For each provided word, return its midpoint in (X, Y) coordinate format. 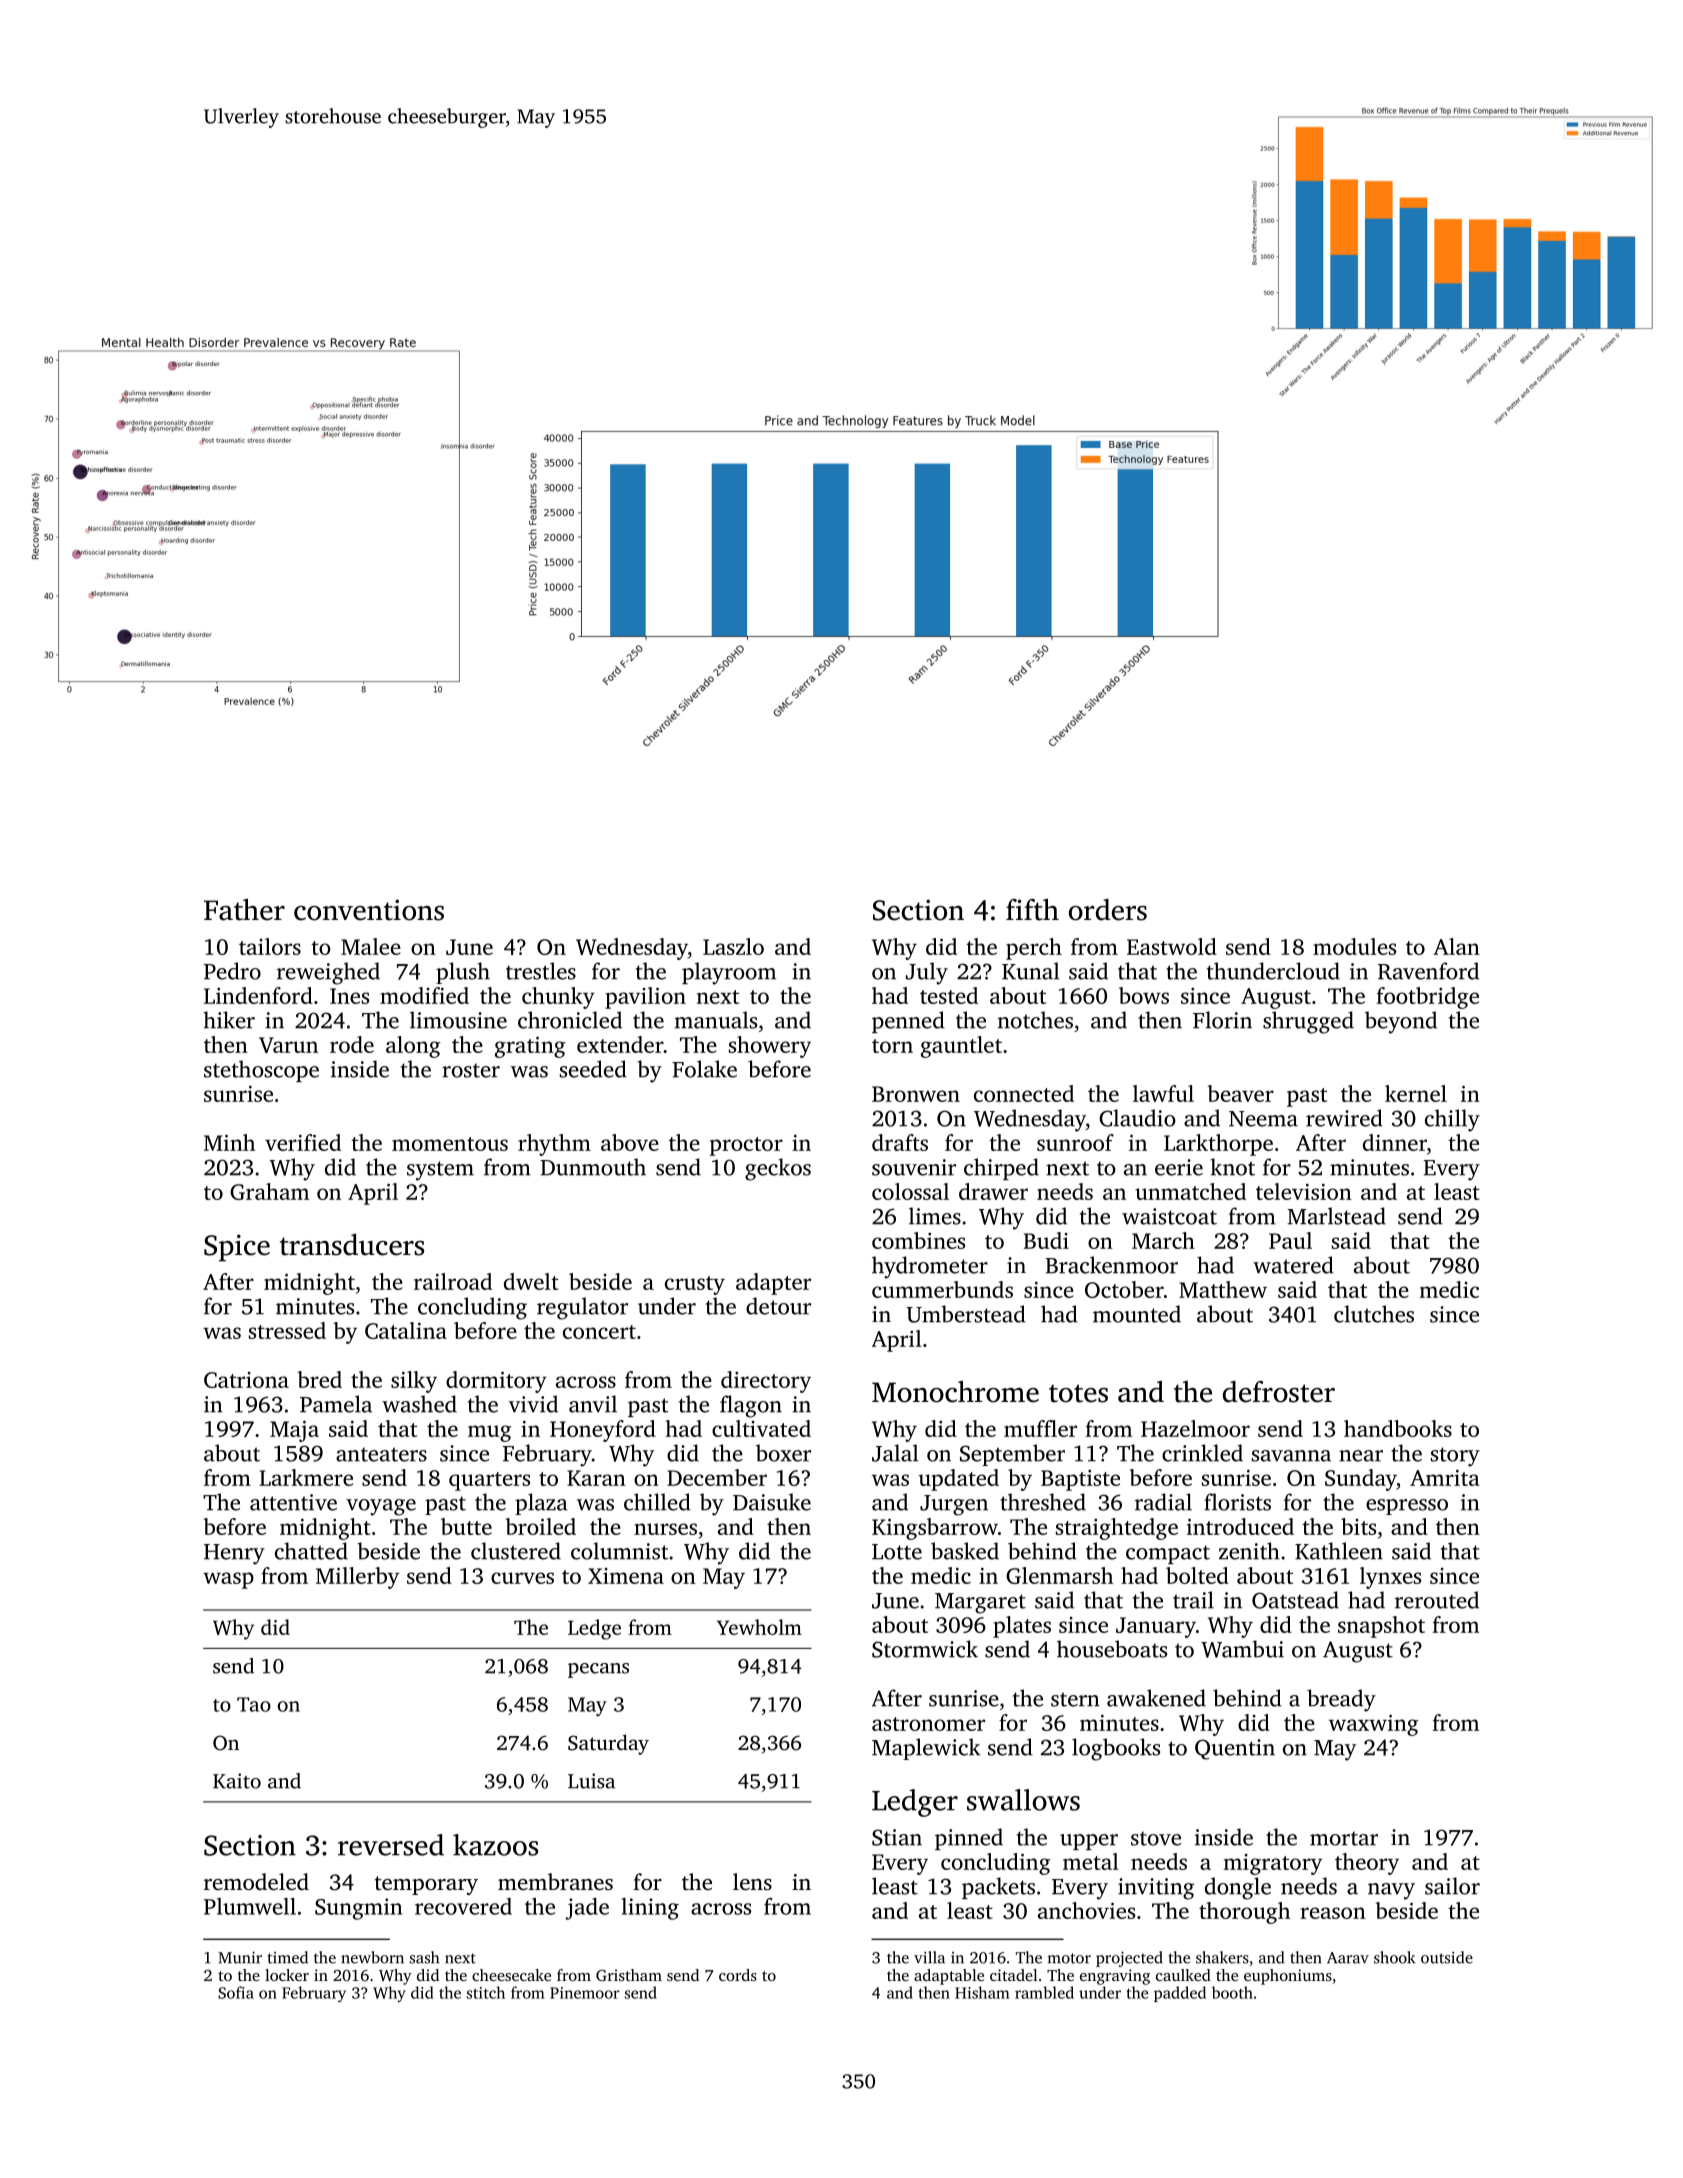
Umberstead (966, 1314)
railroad (453, 1281)
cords (738, 1975)
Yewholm (759, 1627)
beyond (1401, 1022)
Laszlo (733, 946)
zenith (1249, 1551)
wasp (228, 1580)
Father (244, 910)
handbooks (1398, 1428)
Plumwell (250, 1906)
